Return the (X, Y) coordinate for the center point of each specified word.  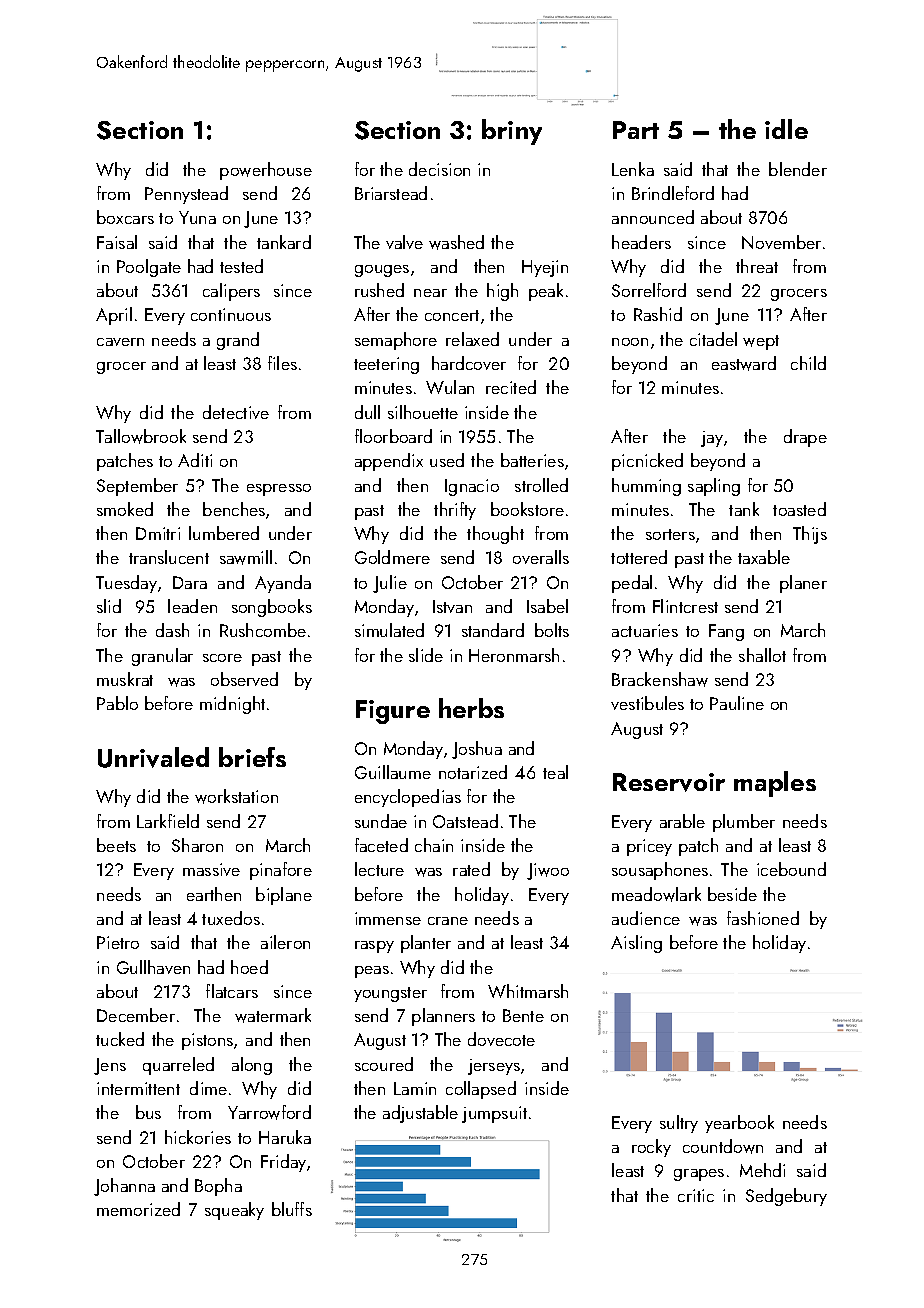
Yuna (197, 217)
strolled (541, 485)
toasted (799, 509)
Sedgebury (786, 1197)
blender (798, 169)
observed (244, 679)
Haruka (285, 1137)
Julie (390, 584)
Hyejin (545, 268)
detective (236, 412)
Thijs (810, 535)
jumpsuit (494, 1114)
